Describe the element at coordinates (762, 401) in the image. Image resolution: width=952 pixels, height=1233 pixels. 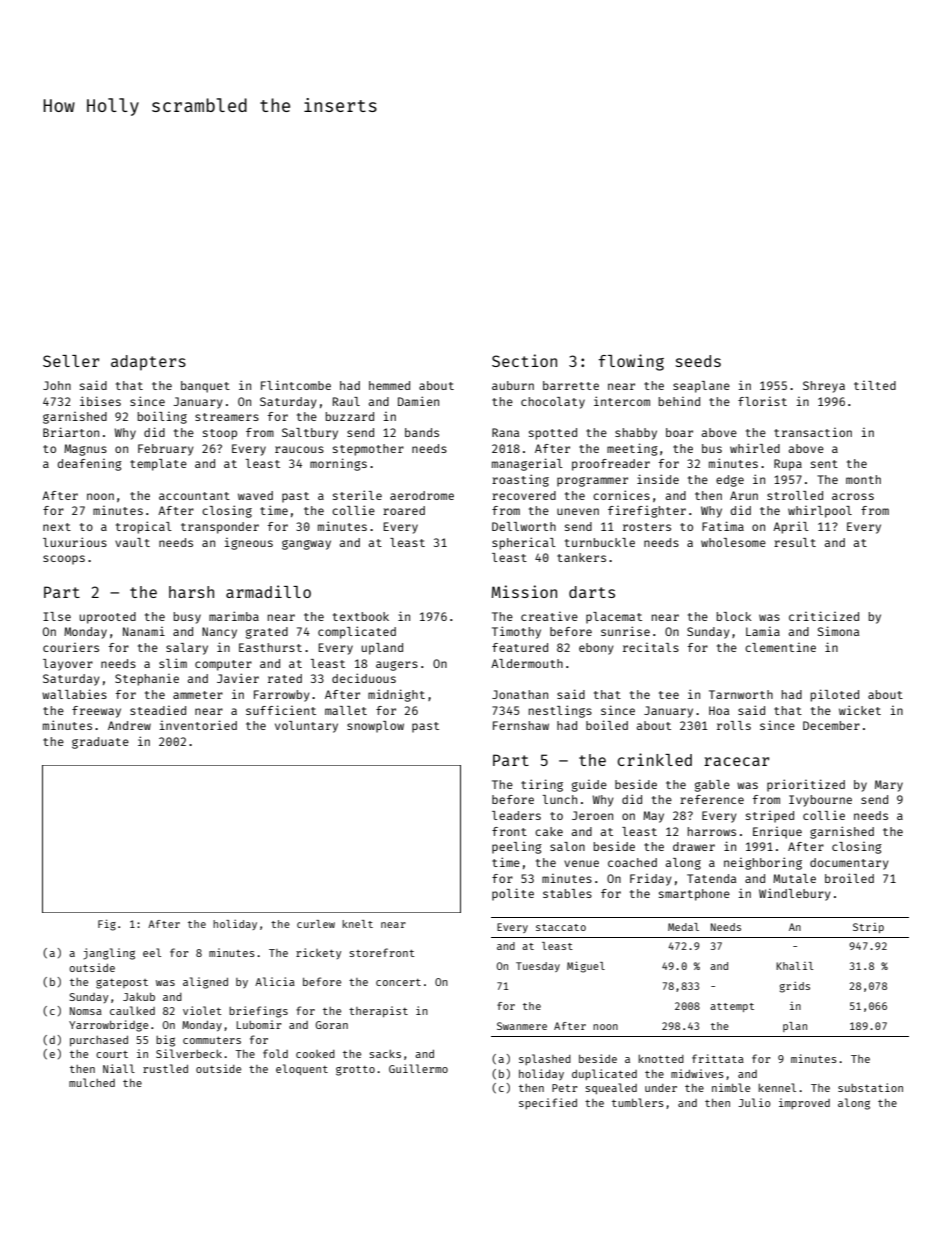
I see `florist` at that location.
